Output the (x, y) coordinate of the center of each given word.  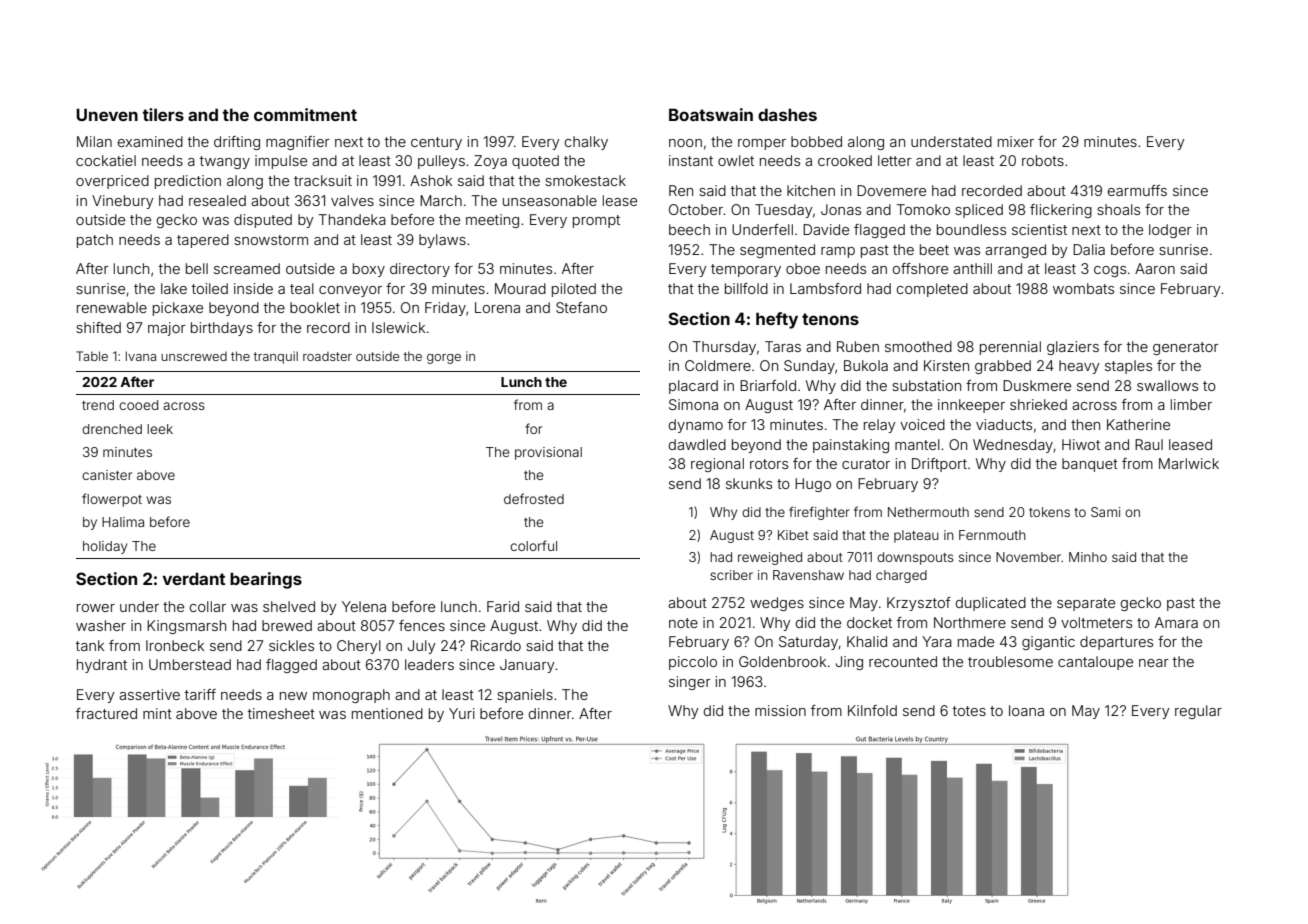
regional (717, 465)
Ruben (858, 346)
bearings (266, 580)
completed (932, 290)
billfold (746, 288)
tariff (200, 694)
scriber (731, 575)
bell (197, 268)
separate (1086, 604)
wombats (1083, 288)
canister (107, 475)
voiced (922, 424)
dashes (787, 114)
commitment (305, 114)
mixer (1016, 141)
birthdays (222, 329)
